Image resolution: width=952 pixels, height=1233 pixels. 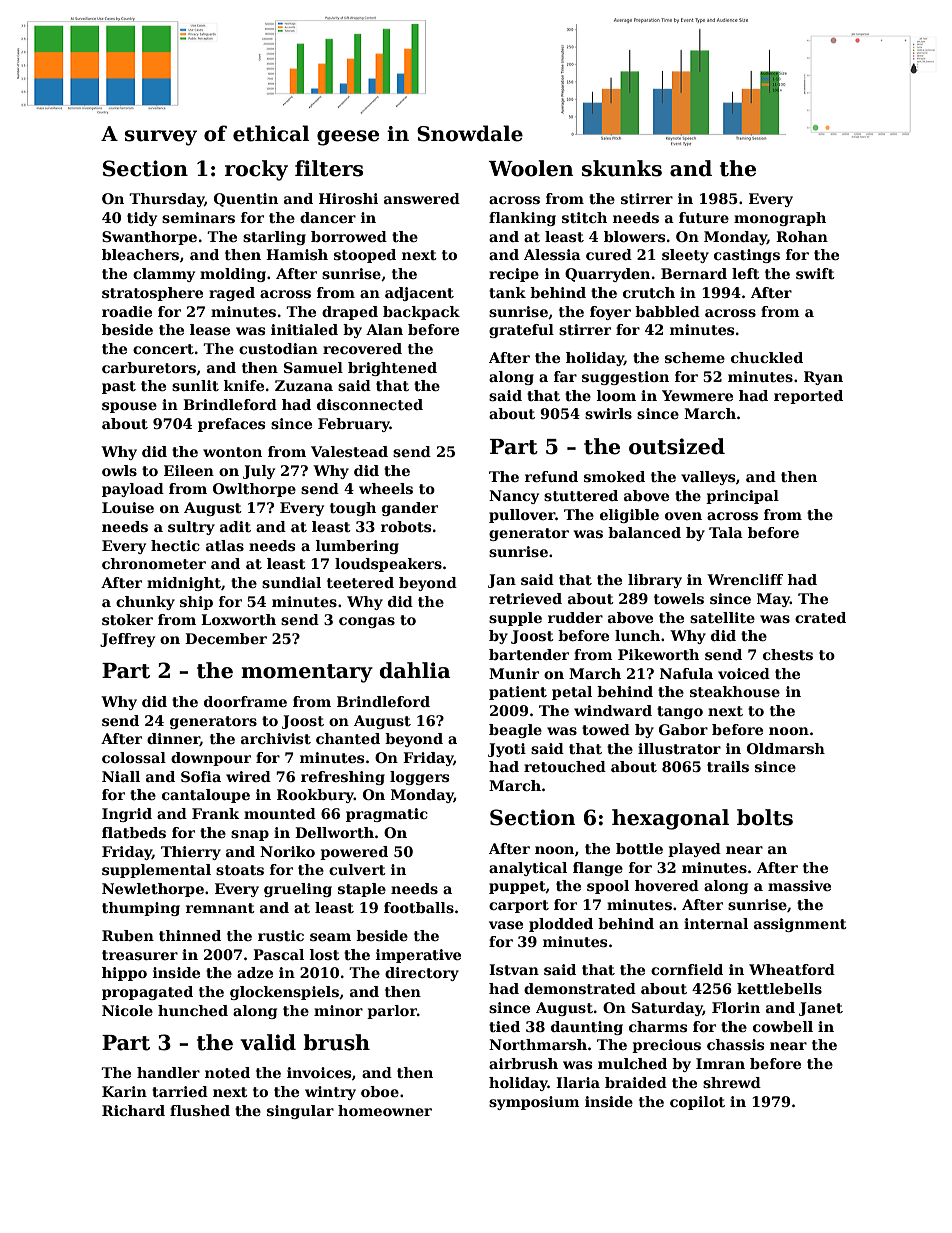 What do you see at coordinates (507, 292) in the screenshot?
I see `tank` at bounding box center [507, 292].
